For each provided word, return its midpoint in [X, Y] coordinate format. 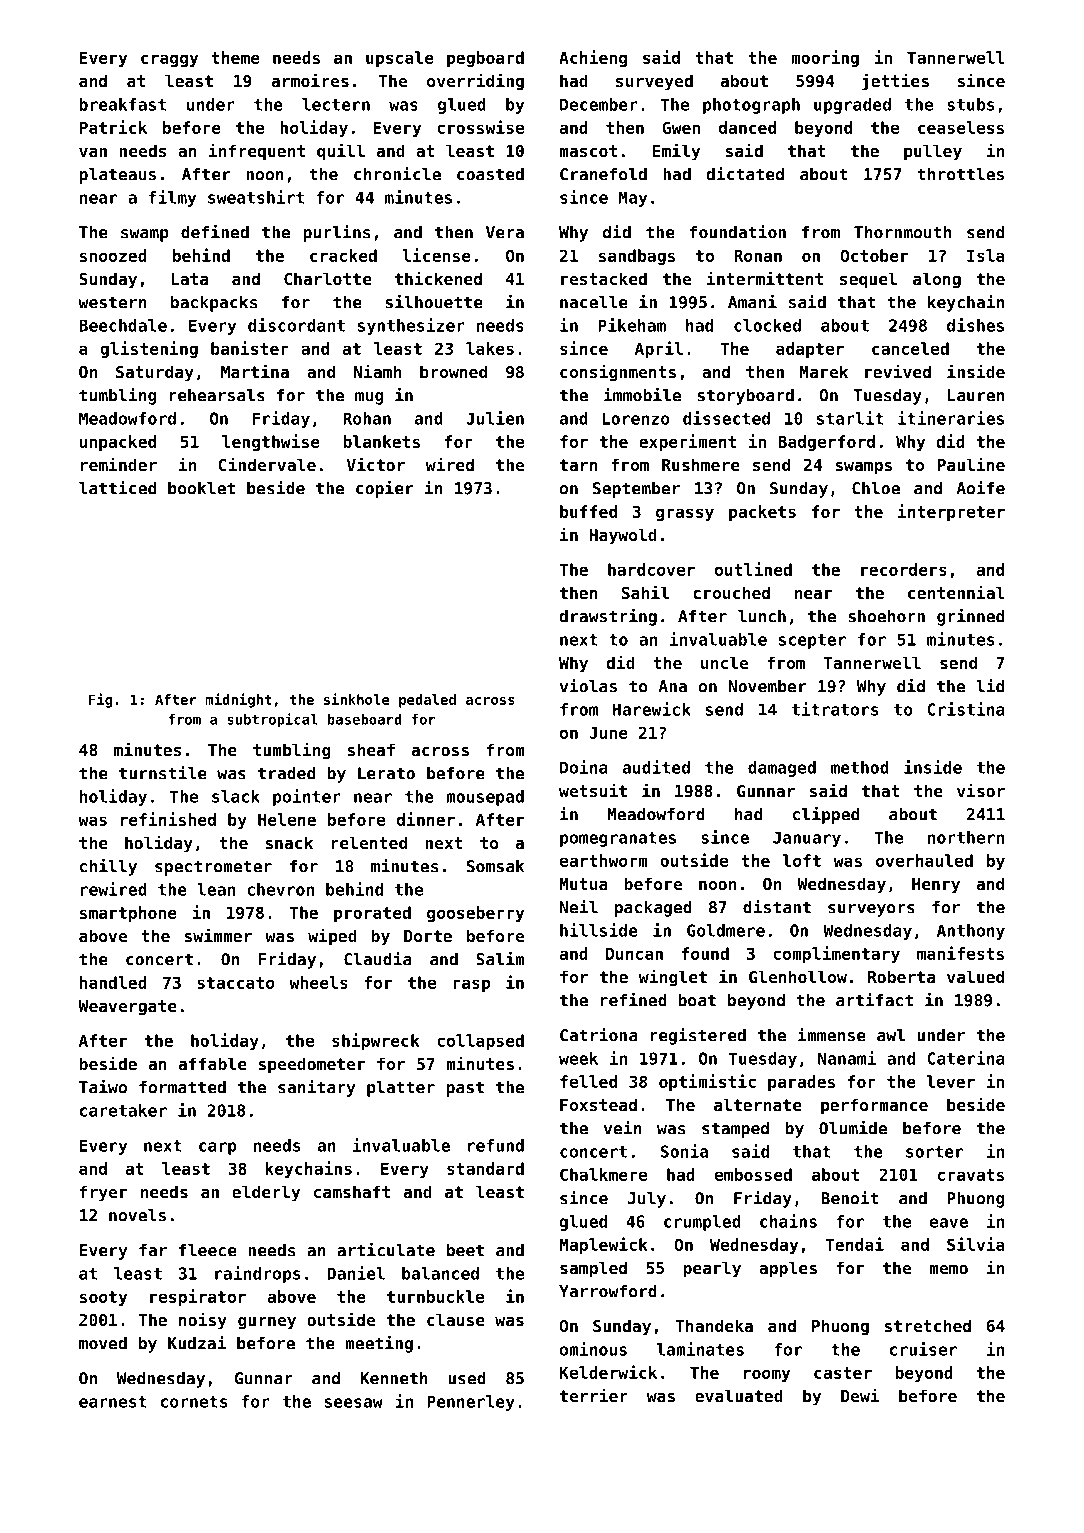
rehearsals [217, 395]
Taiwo [103, 1087]
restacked [604, 278]
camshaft [352, 1191]
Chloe [876, 488]
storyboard [745, 397]
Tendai [854, 1244]
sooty [103, 1298]
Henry [936, 886]
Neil [579, 907]
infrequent [257, 152]
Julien [495, 418]
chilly [108, 867]
